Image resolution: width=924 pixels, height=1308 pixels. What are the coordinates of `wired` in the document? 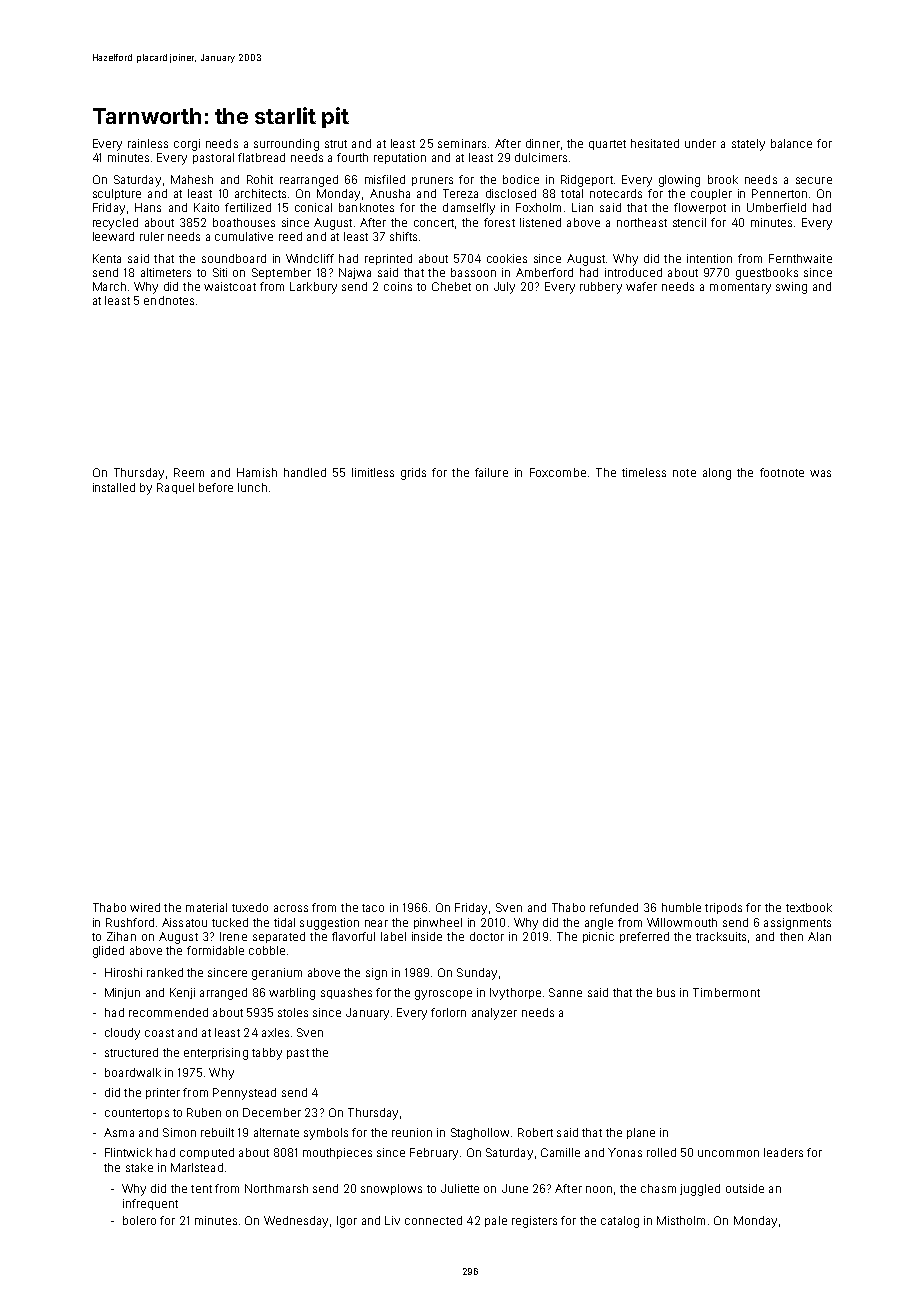 It's located at (145, 907).
